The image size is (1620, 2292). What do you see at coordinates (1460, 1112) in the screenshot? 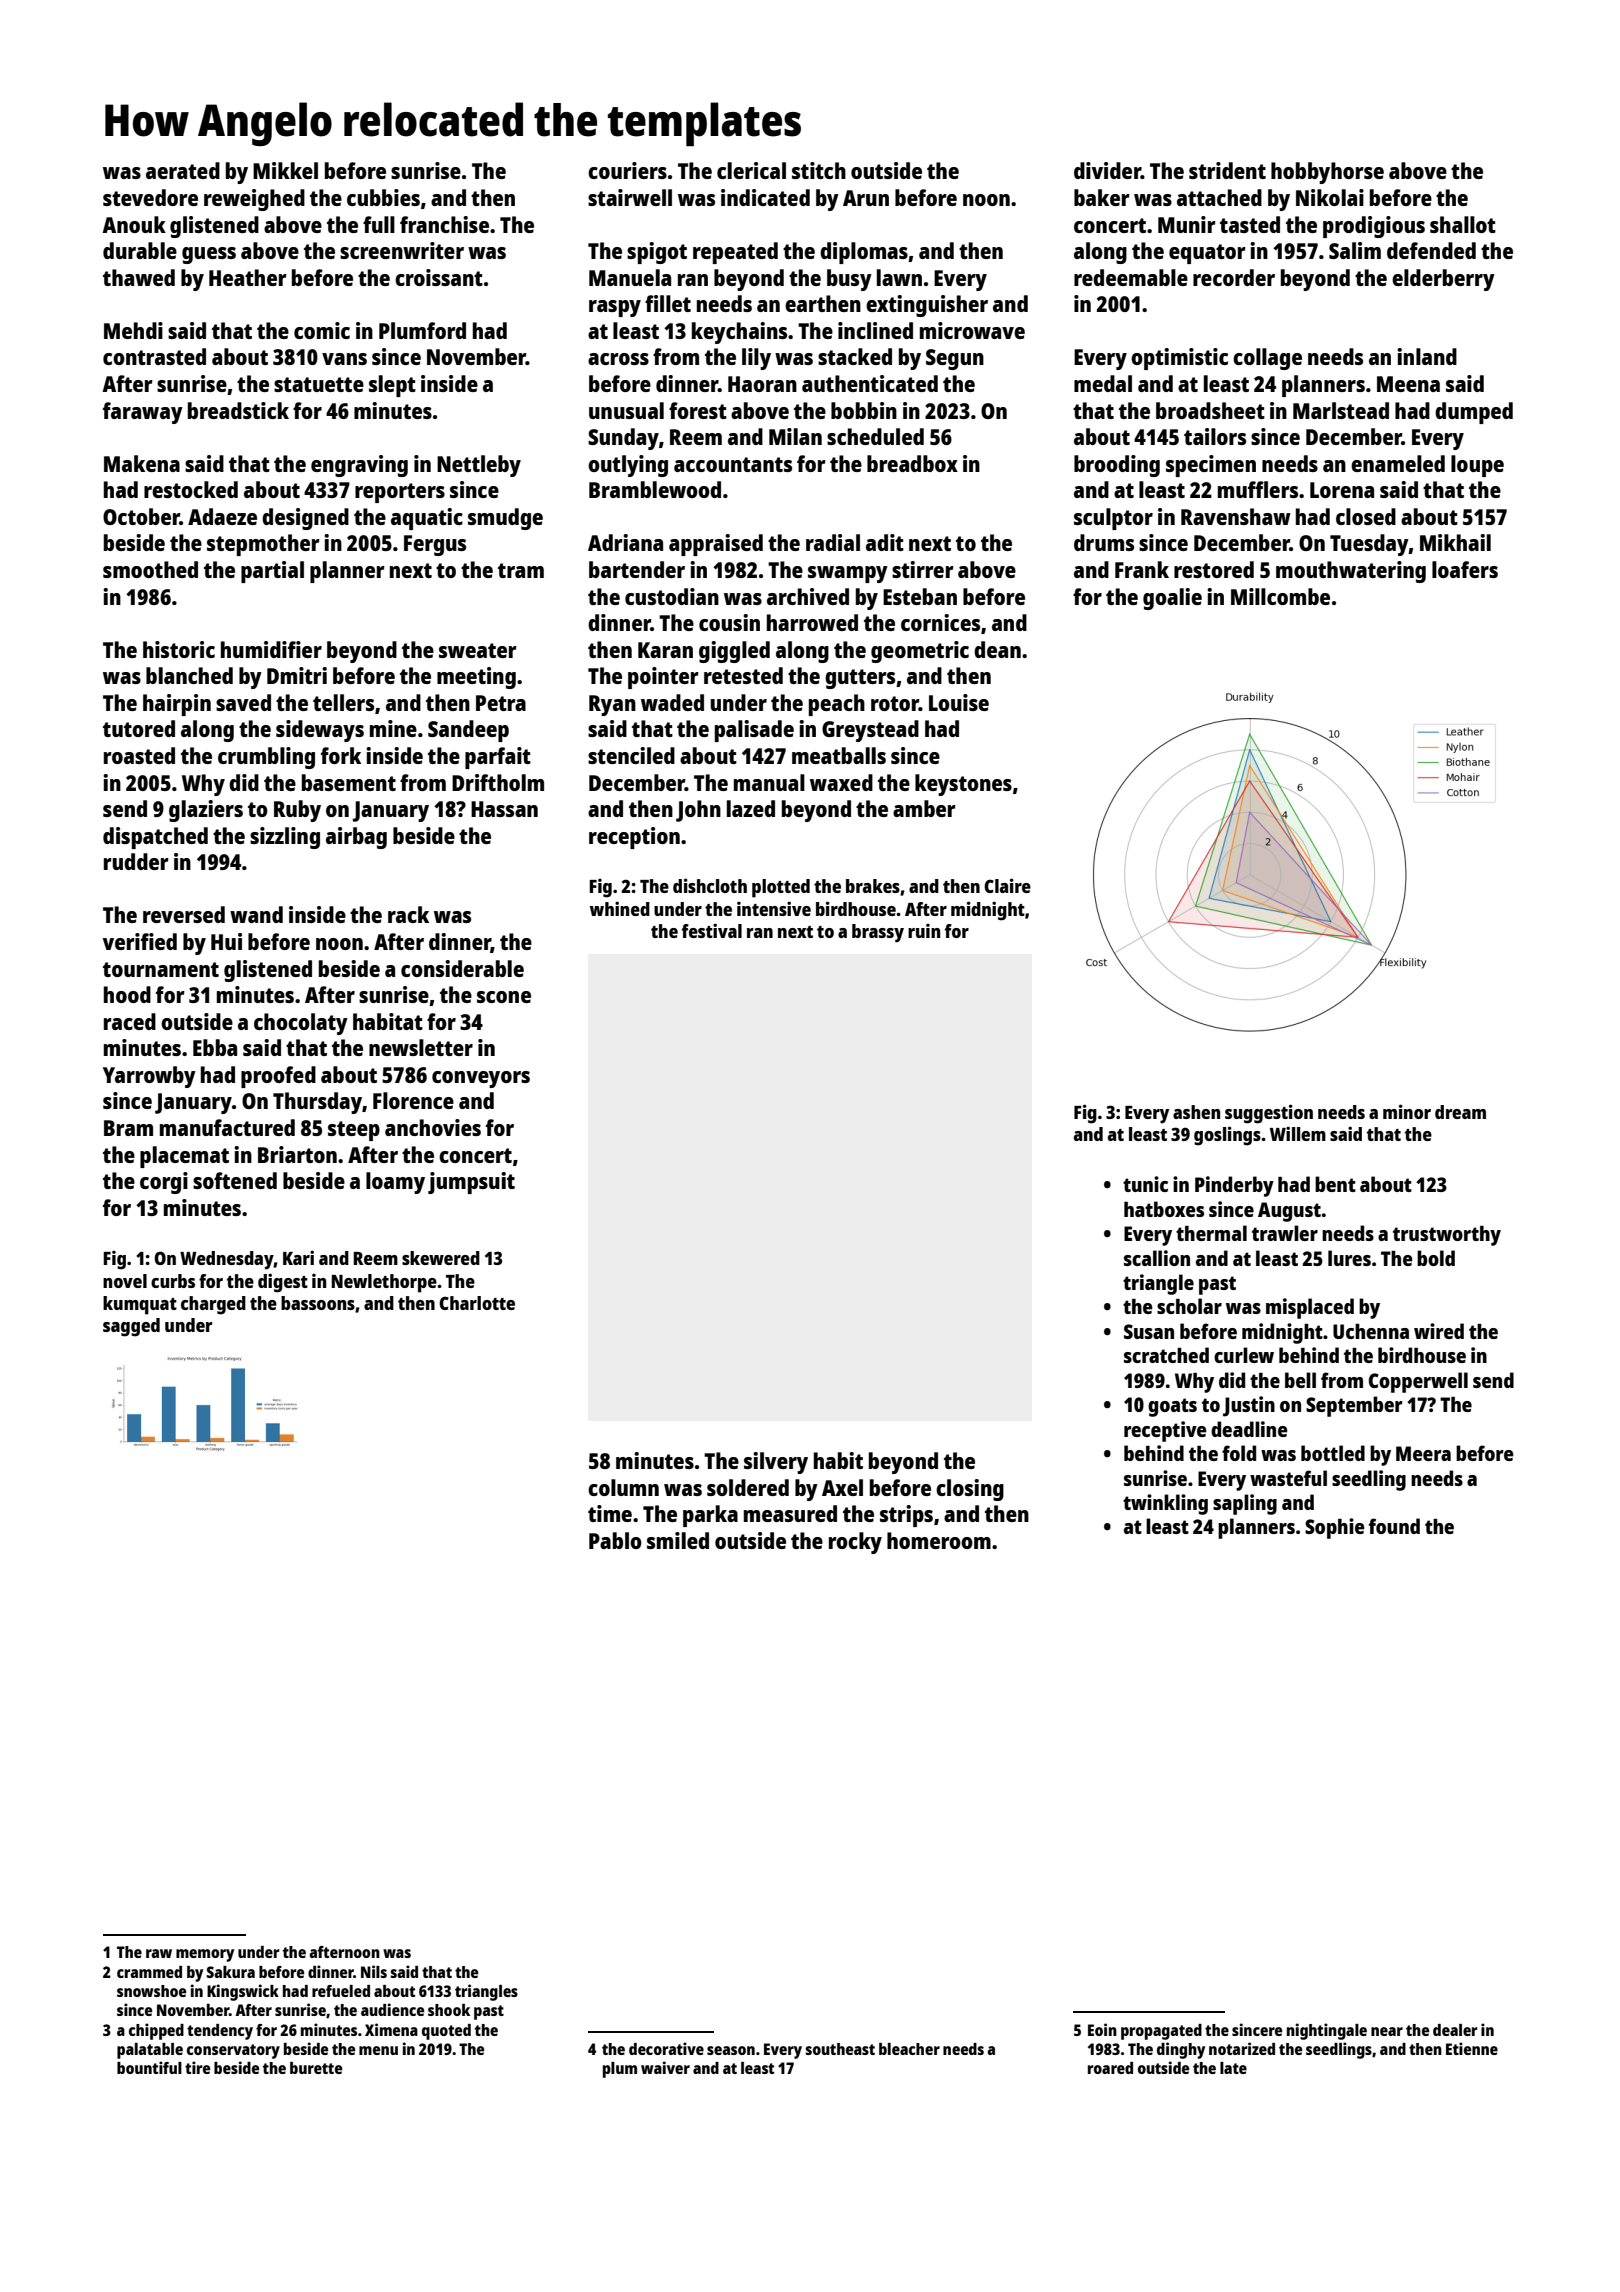
I see `dream` at bounding box center [1460, 1112].
